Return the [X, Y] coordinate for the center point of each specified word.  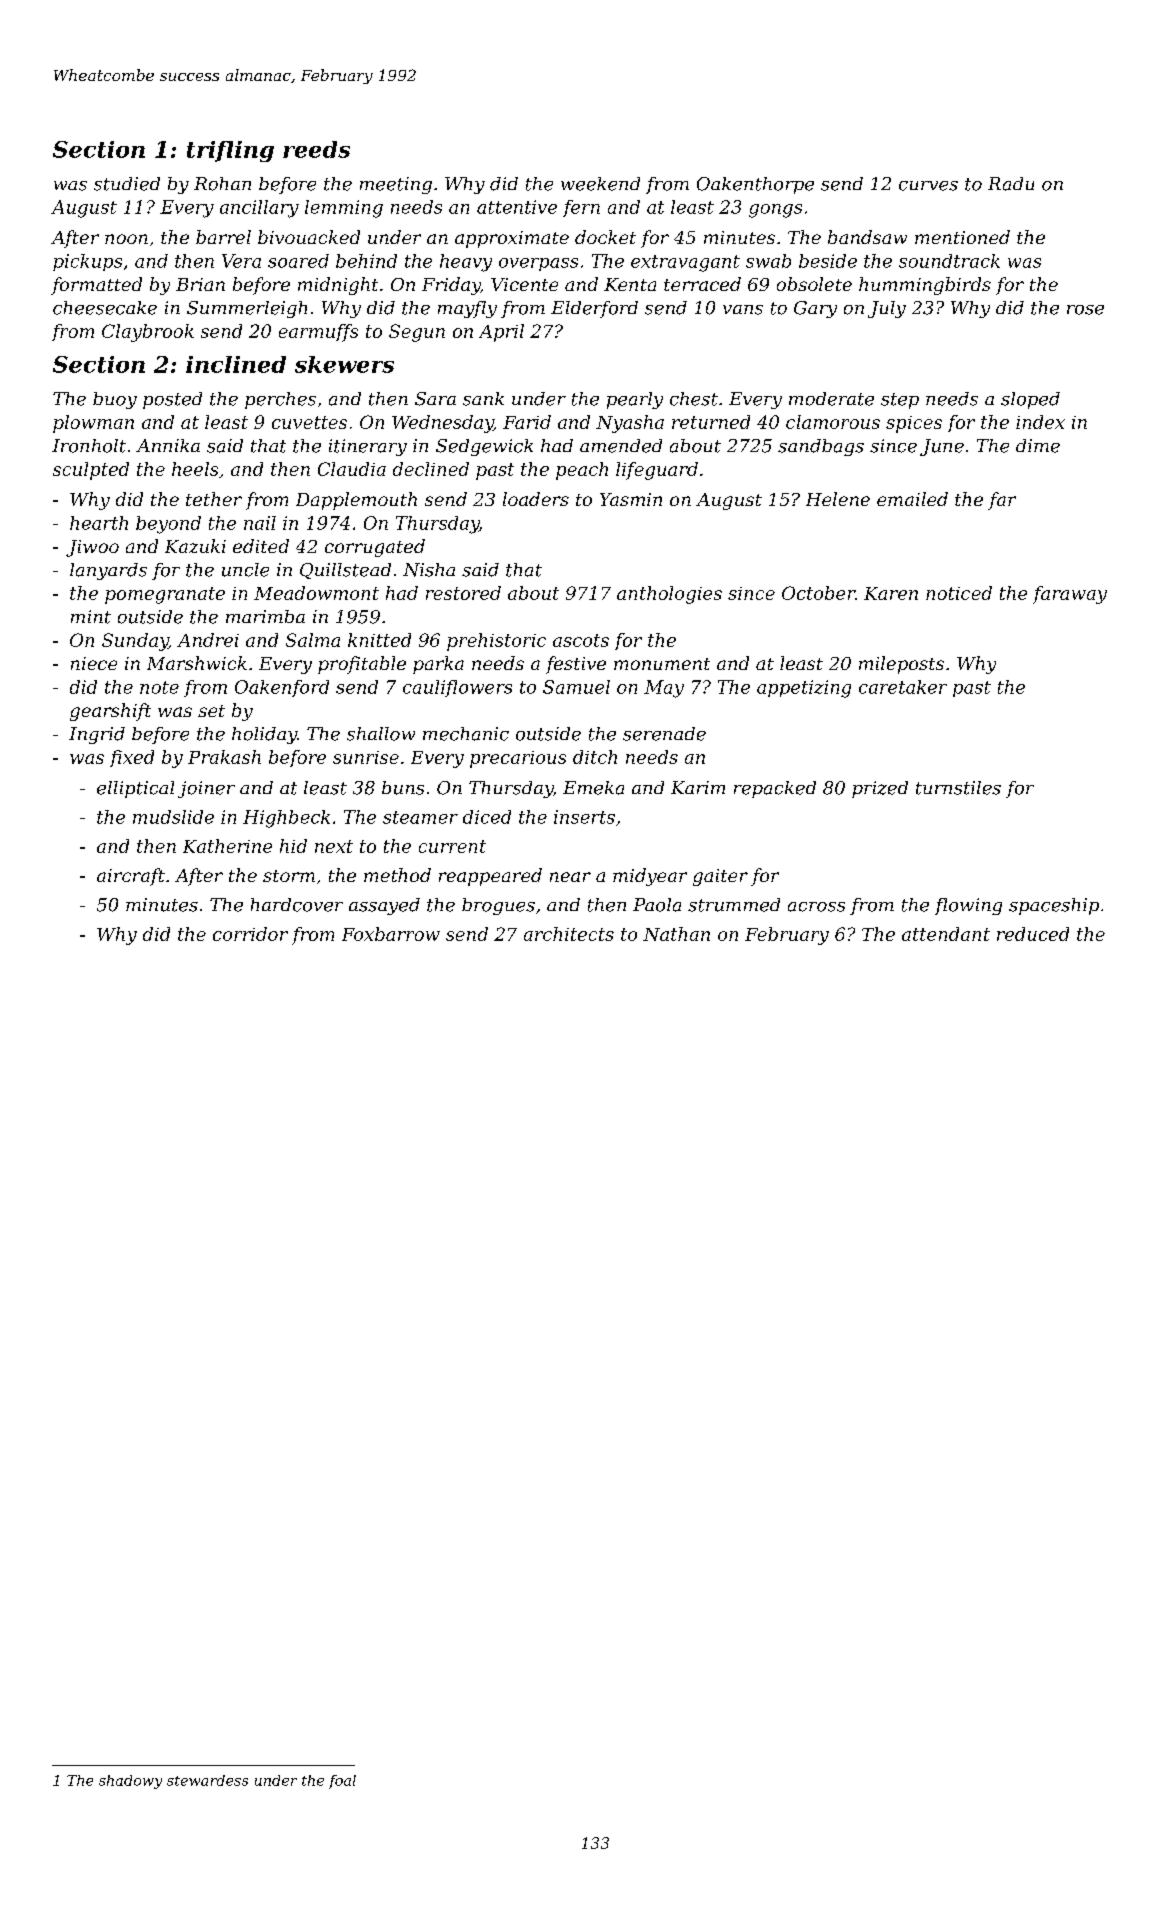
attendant [946, 934]
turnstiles [958, 788]
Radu [1011, 184]
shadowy [130, 1782]
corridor [250, 934]
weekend [600, 184]
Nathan [676, 934]
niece [94, 663]
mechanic [466, 734]
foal [342, 1782]
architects [569, 934]
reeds [316, 149]
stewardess [207, 1780]
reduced [1033, 934]
